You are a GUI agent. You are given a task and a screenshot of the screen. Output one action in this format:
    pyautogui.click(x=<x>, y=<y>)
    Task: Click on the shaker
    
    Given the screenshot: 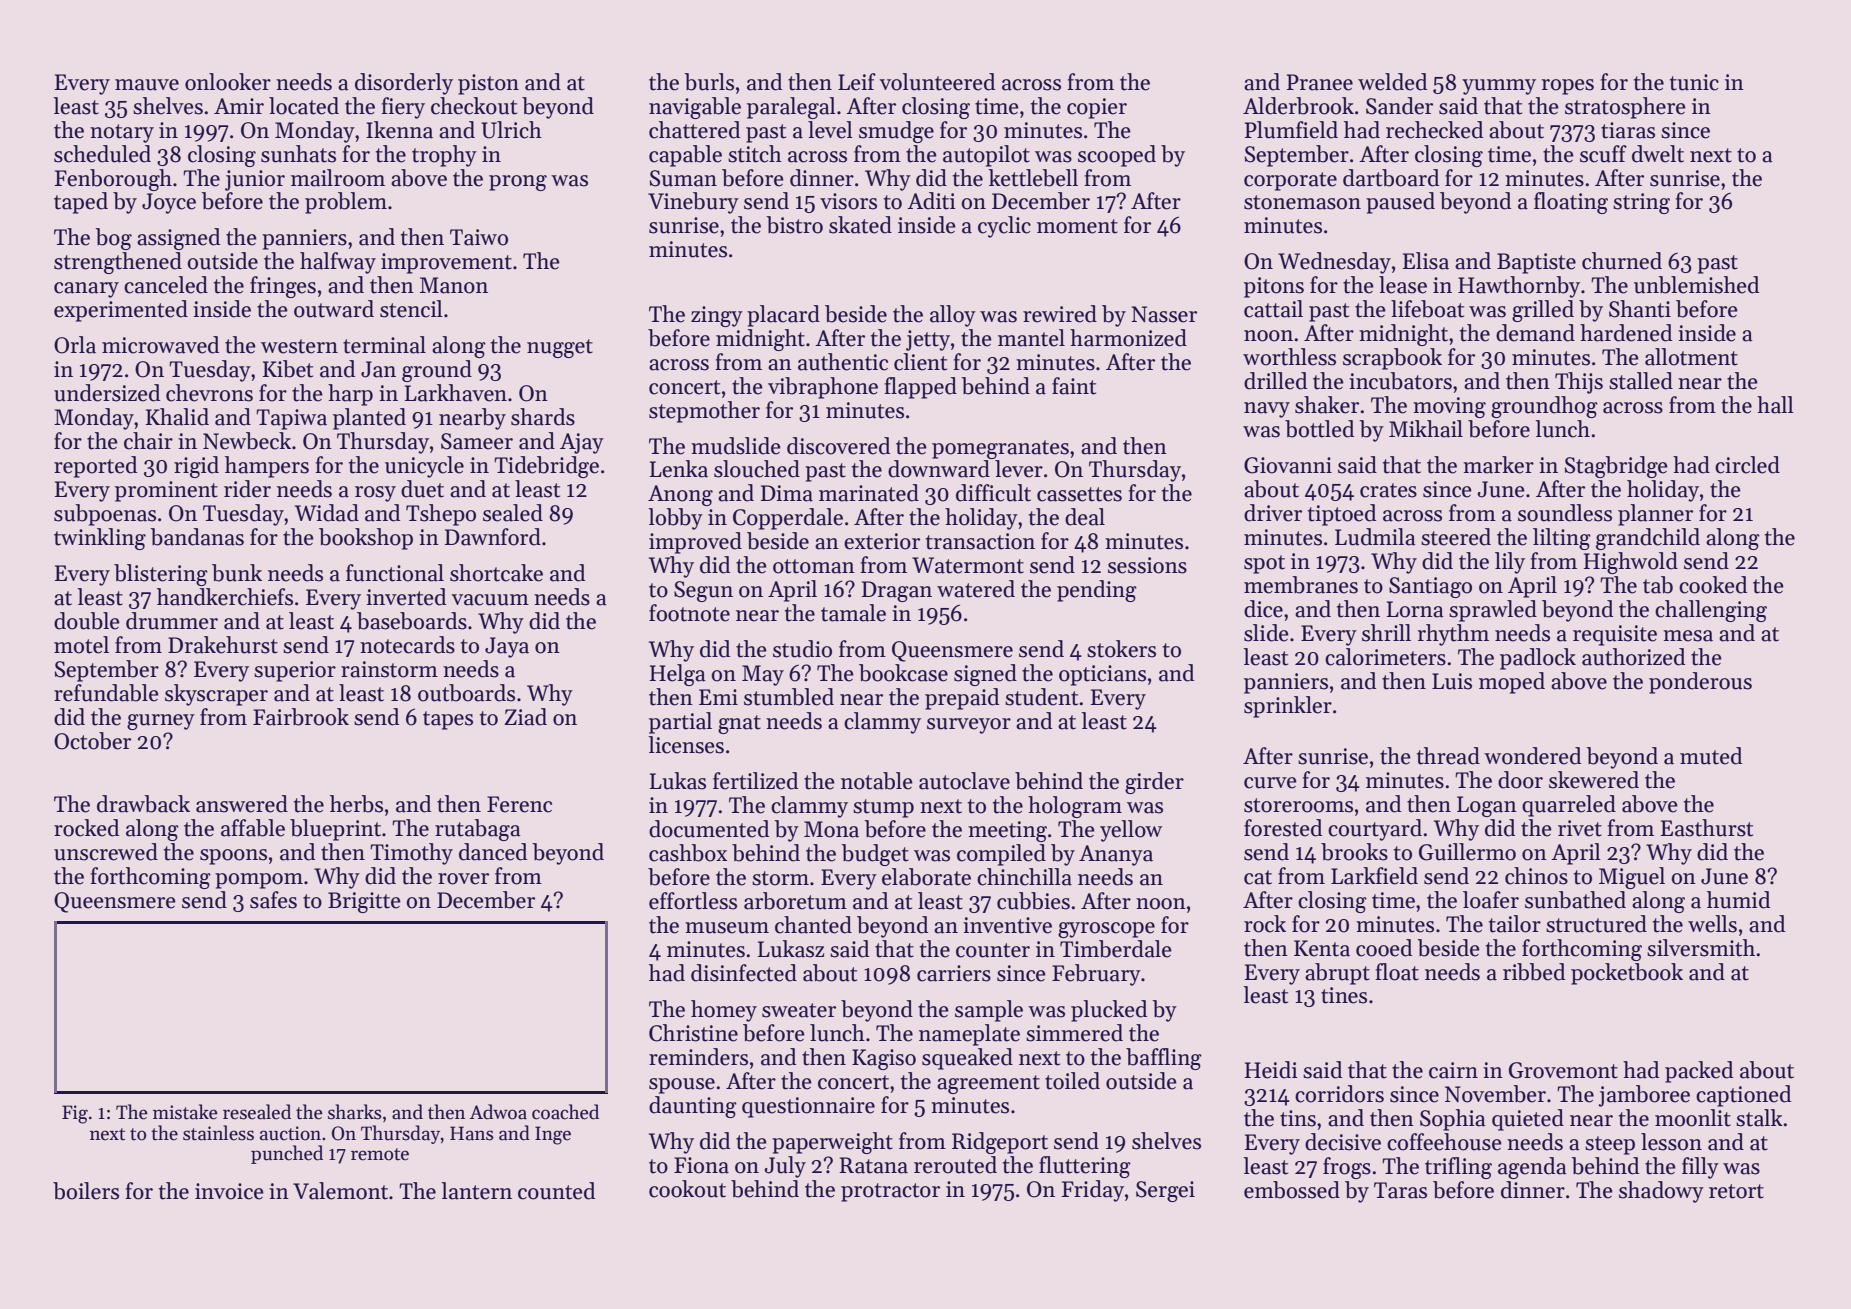 What is the action you would take?
    pyautogui.click(x=1327, y=405)
